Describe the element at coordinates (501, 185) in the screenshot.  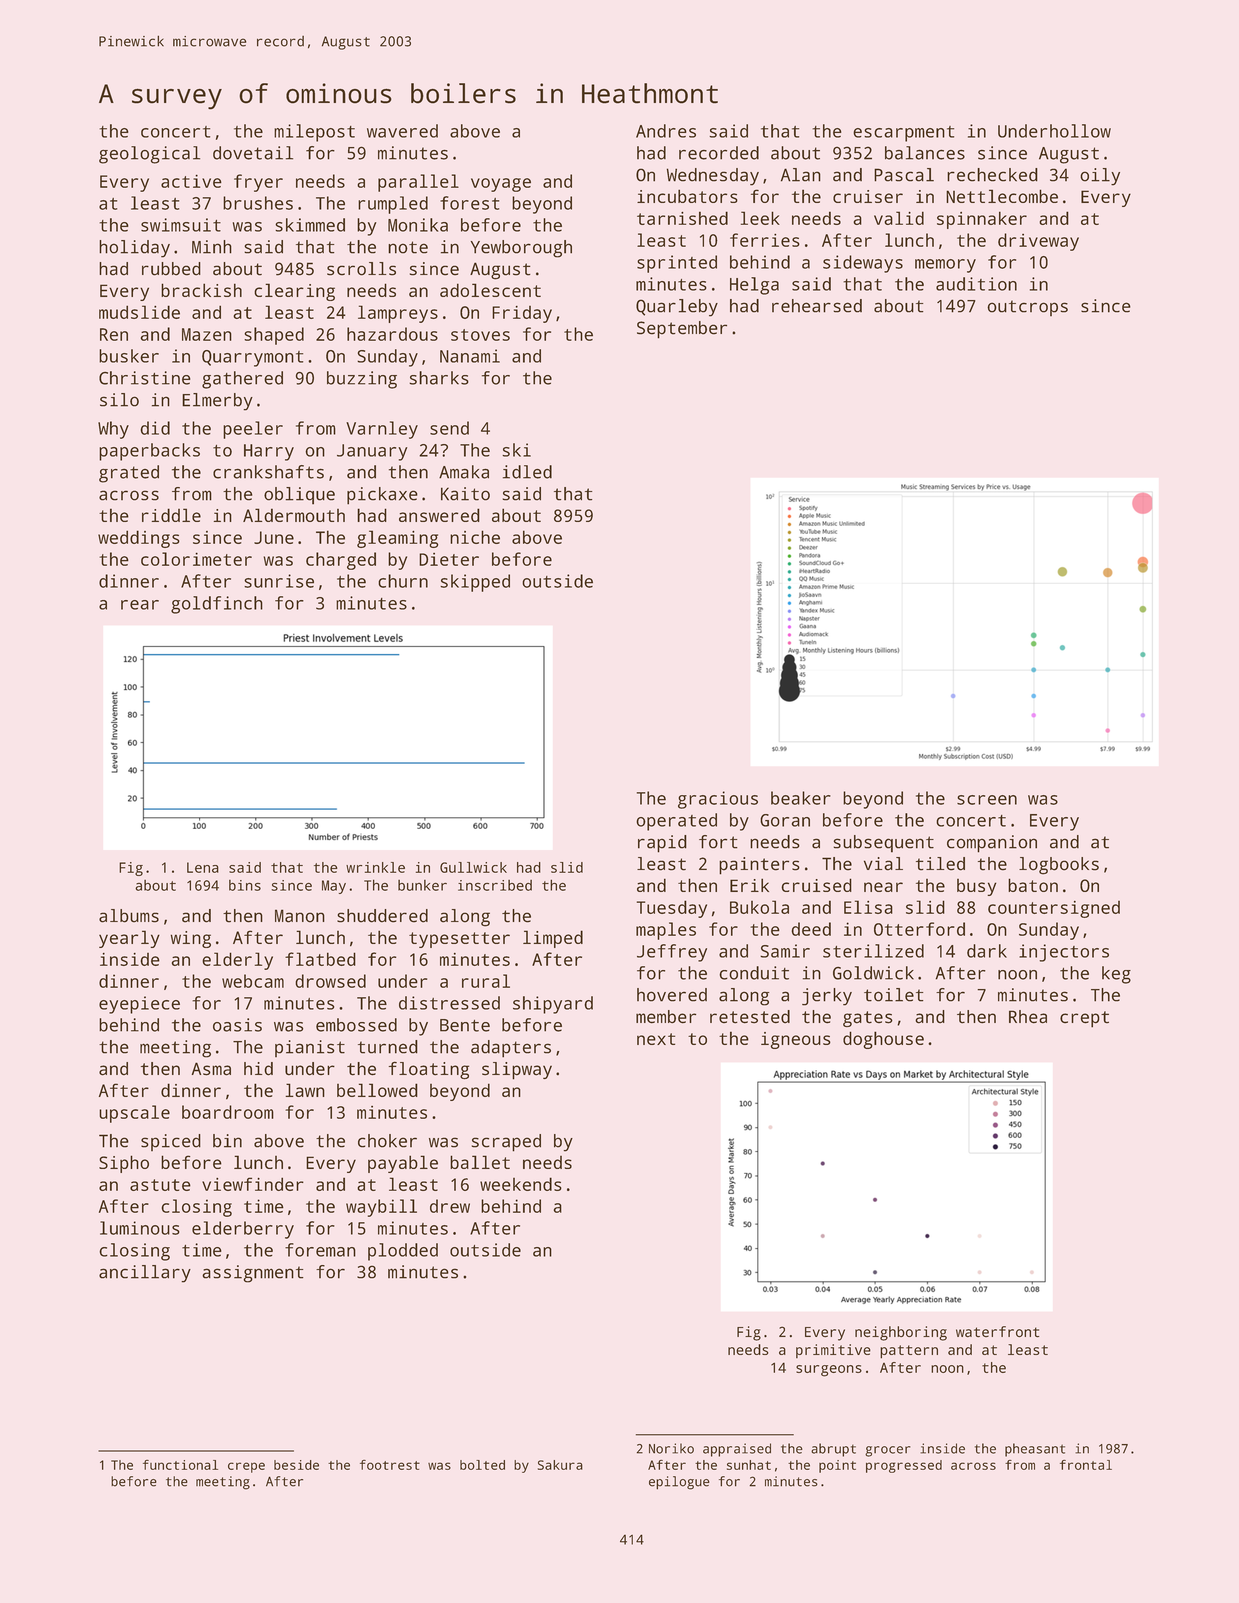
I see `voyage` at that location.
